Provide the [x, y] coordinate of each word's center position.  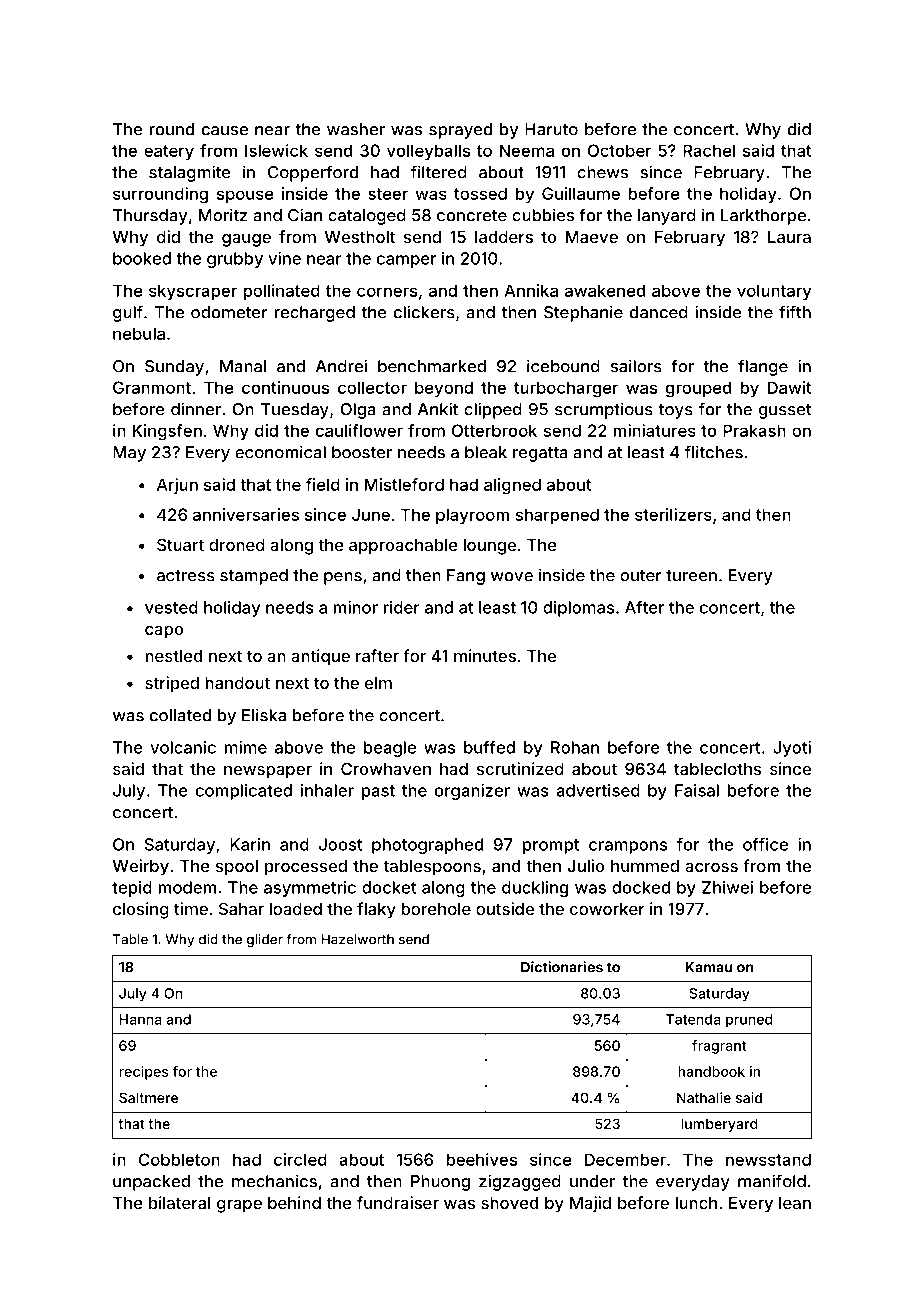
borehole [436, 909]
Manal [243, 366]
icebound [563, 366]
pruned [749, 1021]
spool [237, 868]
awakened [605, 290]
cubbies [543, 215]
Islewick [276, 150]
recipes [144, 1073]
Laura [789, 237]
